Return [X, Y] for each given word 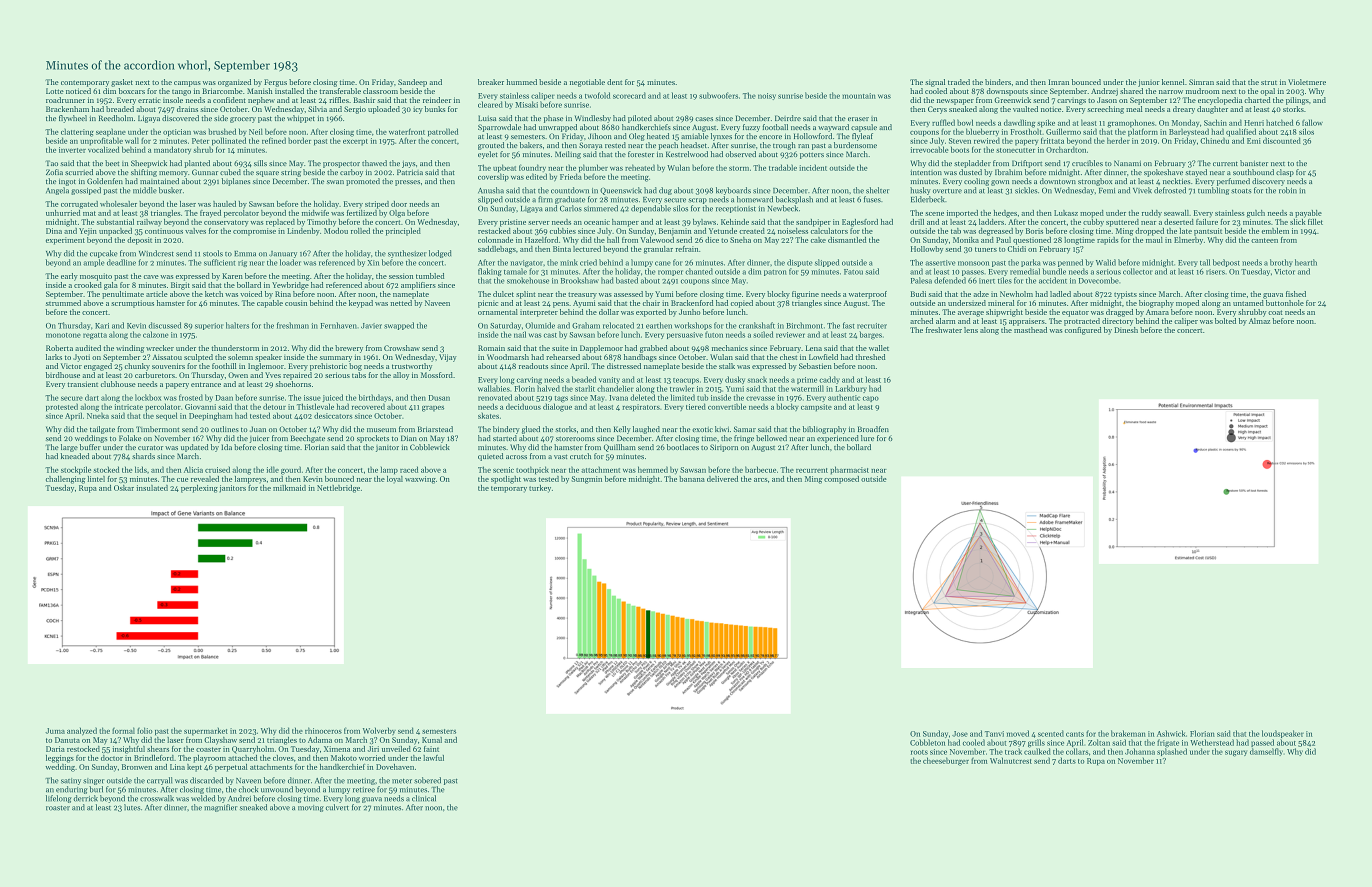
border [299, 140]
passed [1262, 743]
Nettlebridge [338, 489]
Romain [491, 348]
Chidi [1017, 249]
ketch [214, 294]
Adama [320, 740]
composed [841, 480]
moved [1018, 733]
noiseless [793, 231]
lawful [433, 758]
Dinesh [1126, 330]
